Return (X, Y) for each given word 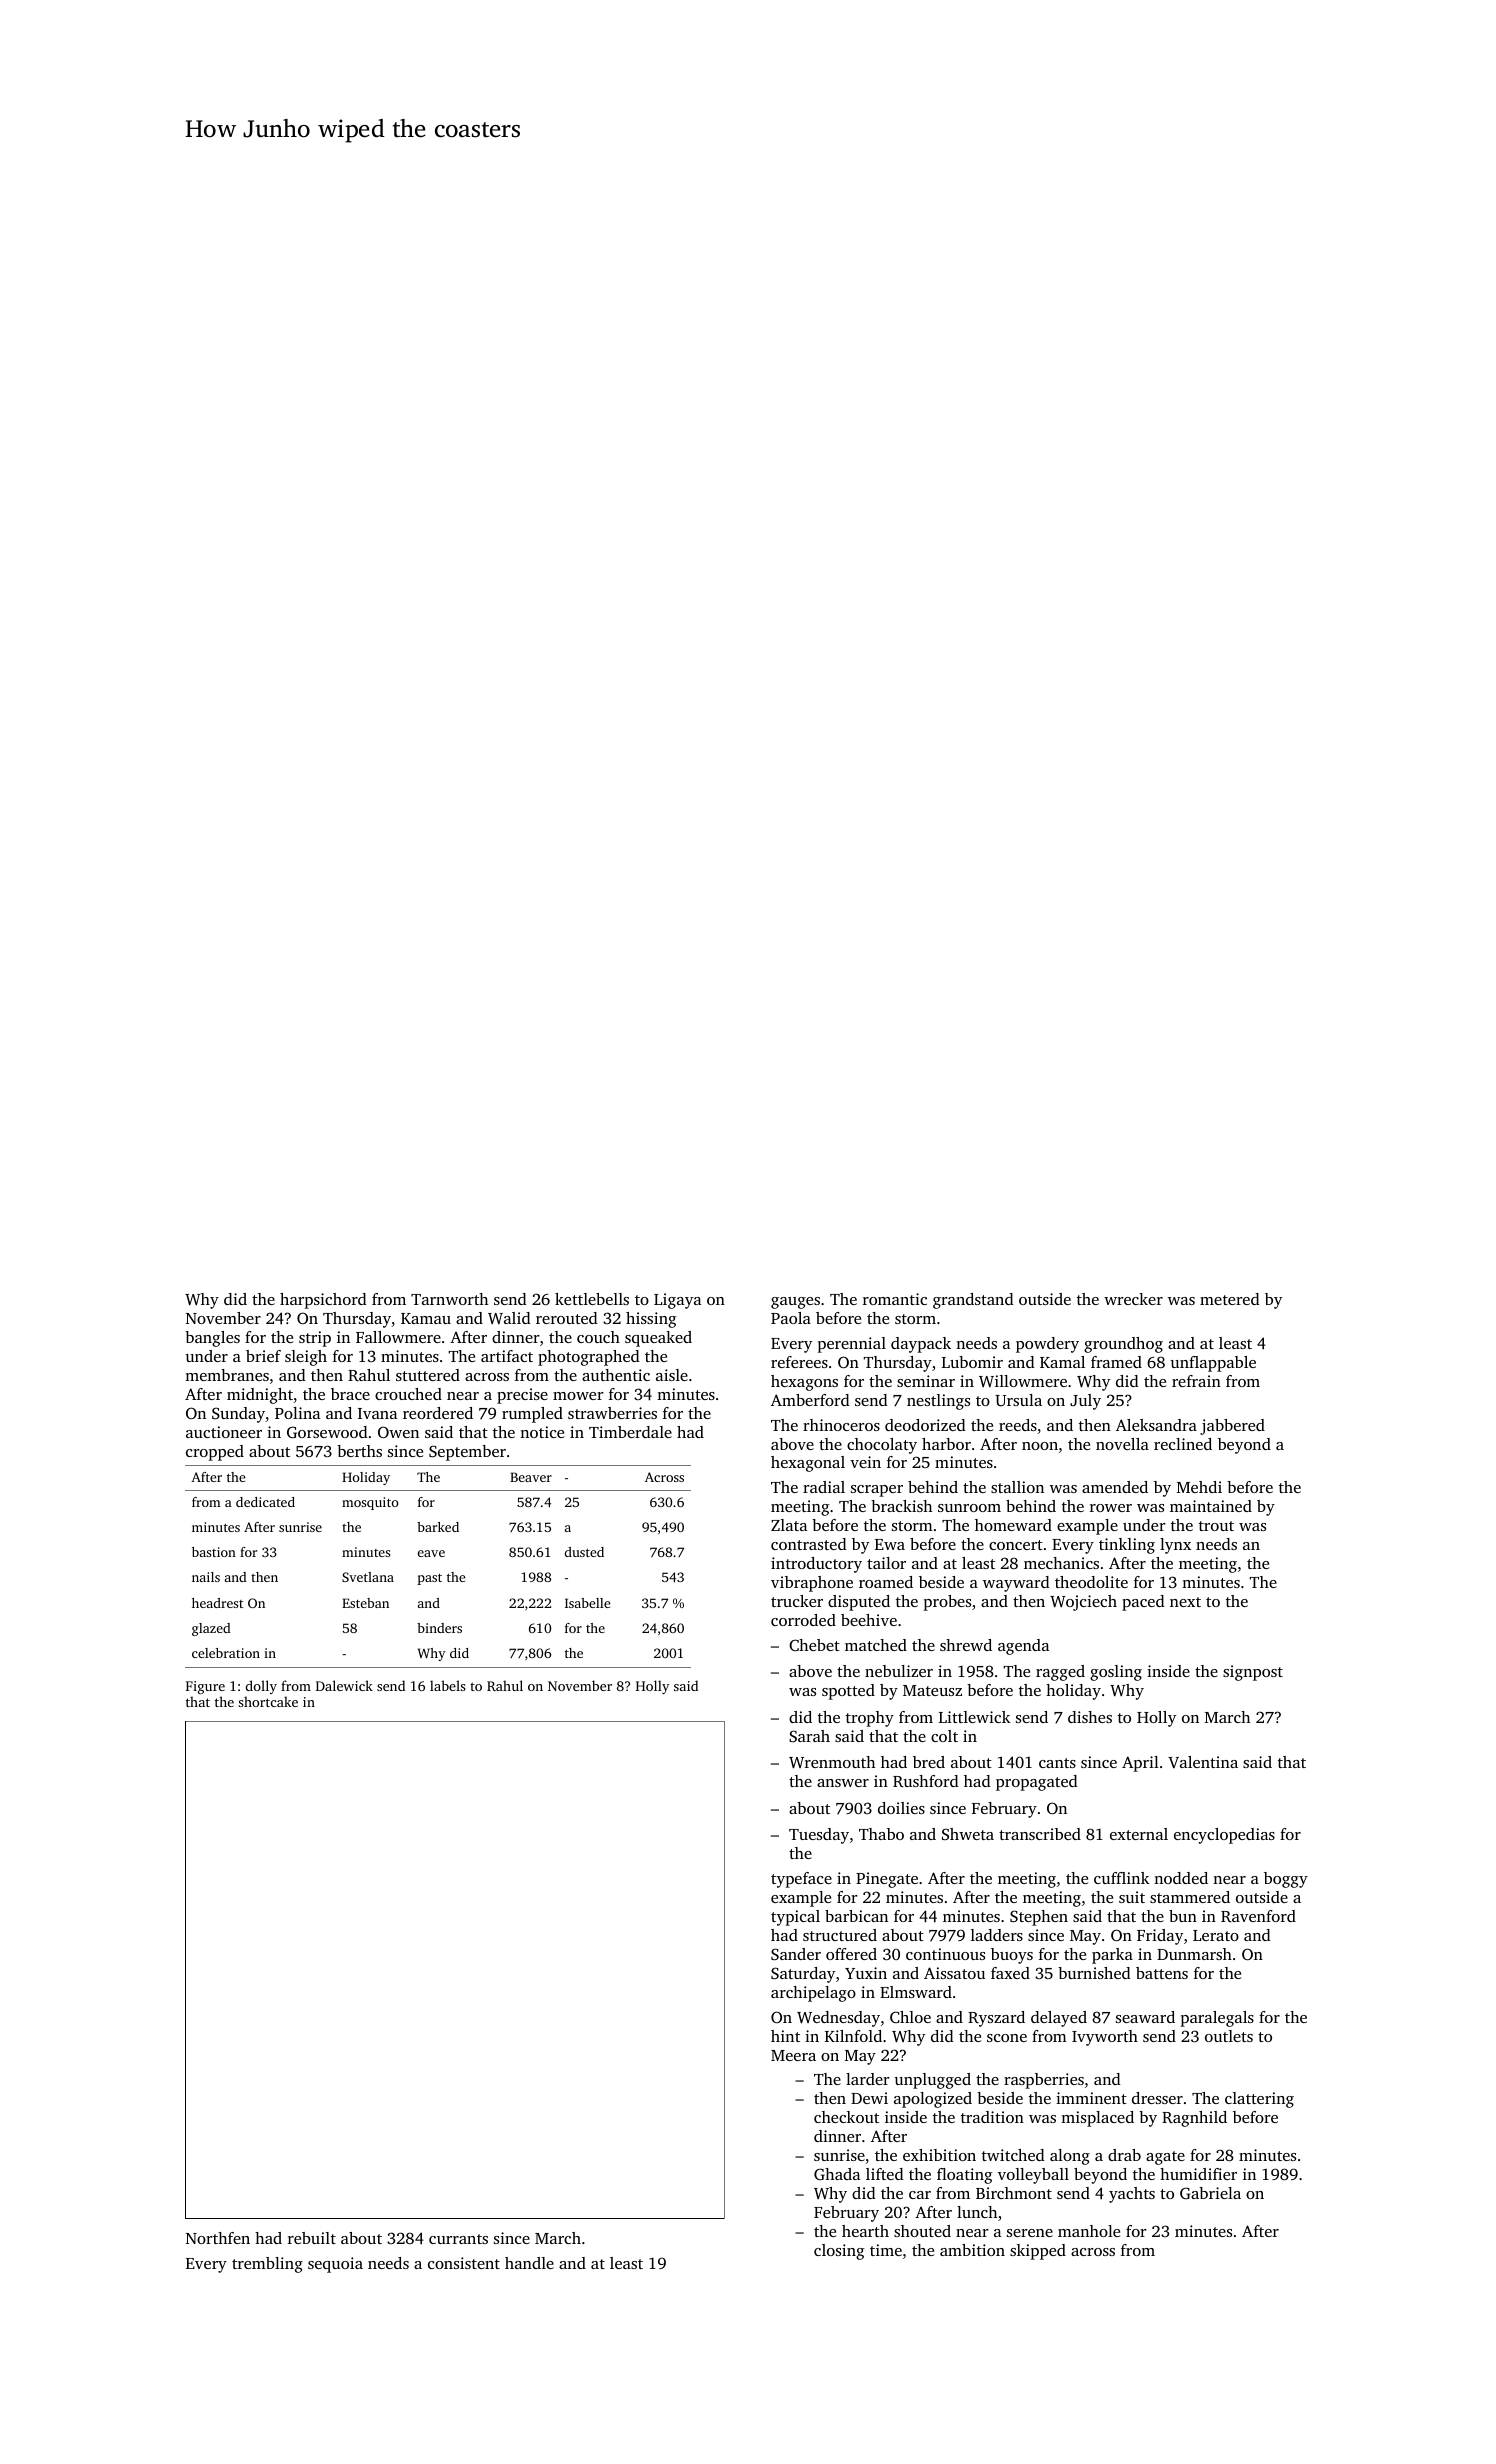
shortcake (268, 1701)
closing (839, 2252)
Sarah (809, 1736)
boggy (1286, 1880)
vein (865, 1462)
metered (1230, 1299)
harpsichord (323, 1301)
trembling (267, 2265)
